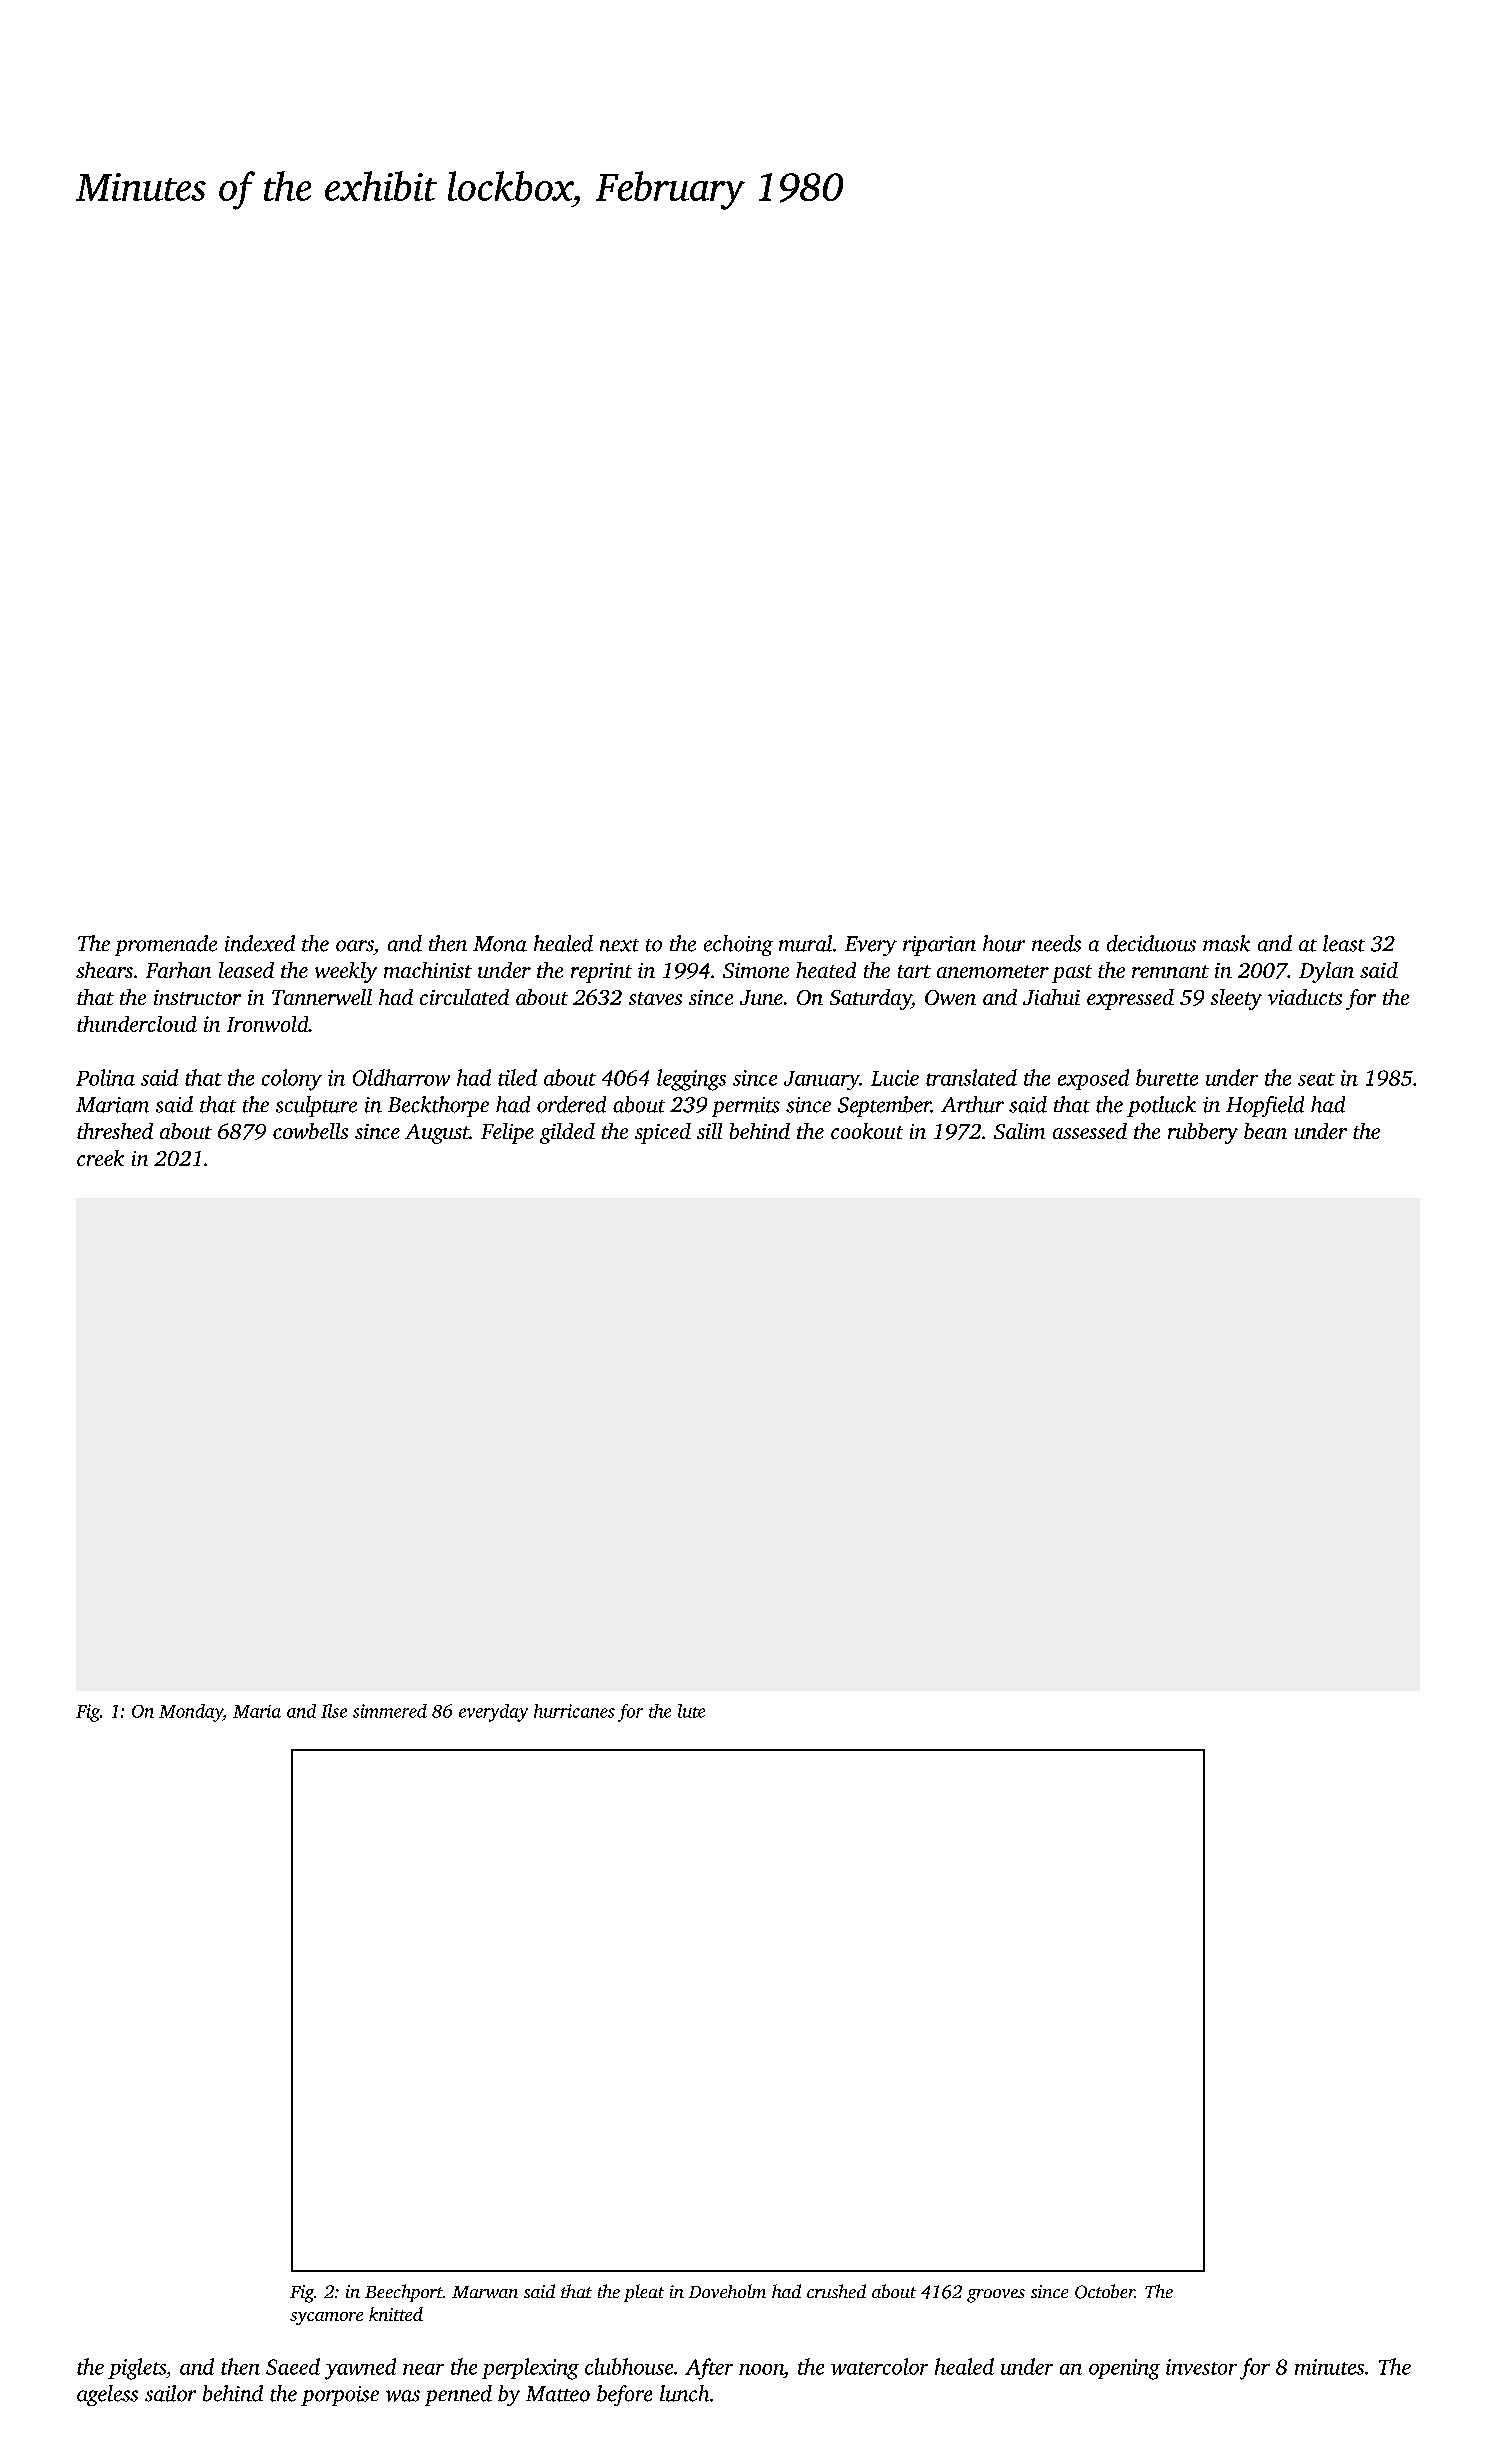 This screenshot has height=2464, width=1496. What do you see at coordinates (1344, 943) in the screenshot?
I see `least` at bounding box center [1344, 943].
